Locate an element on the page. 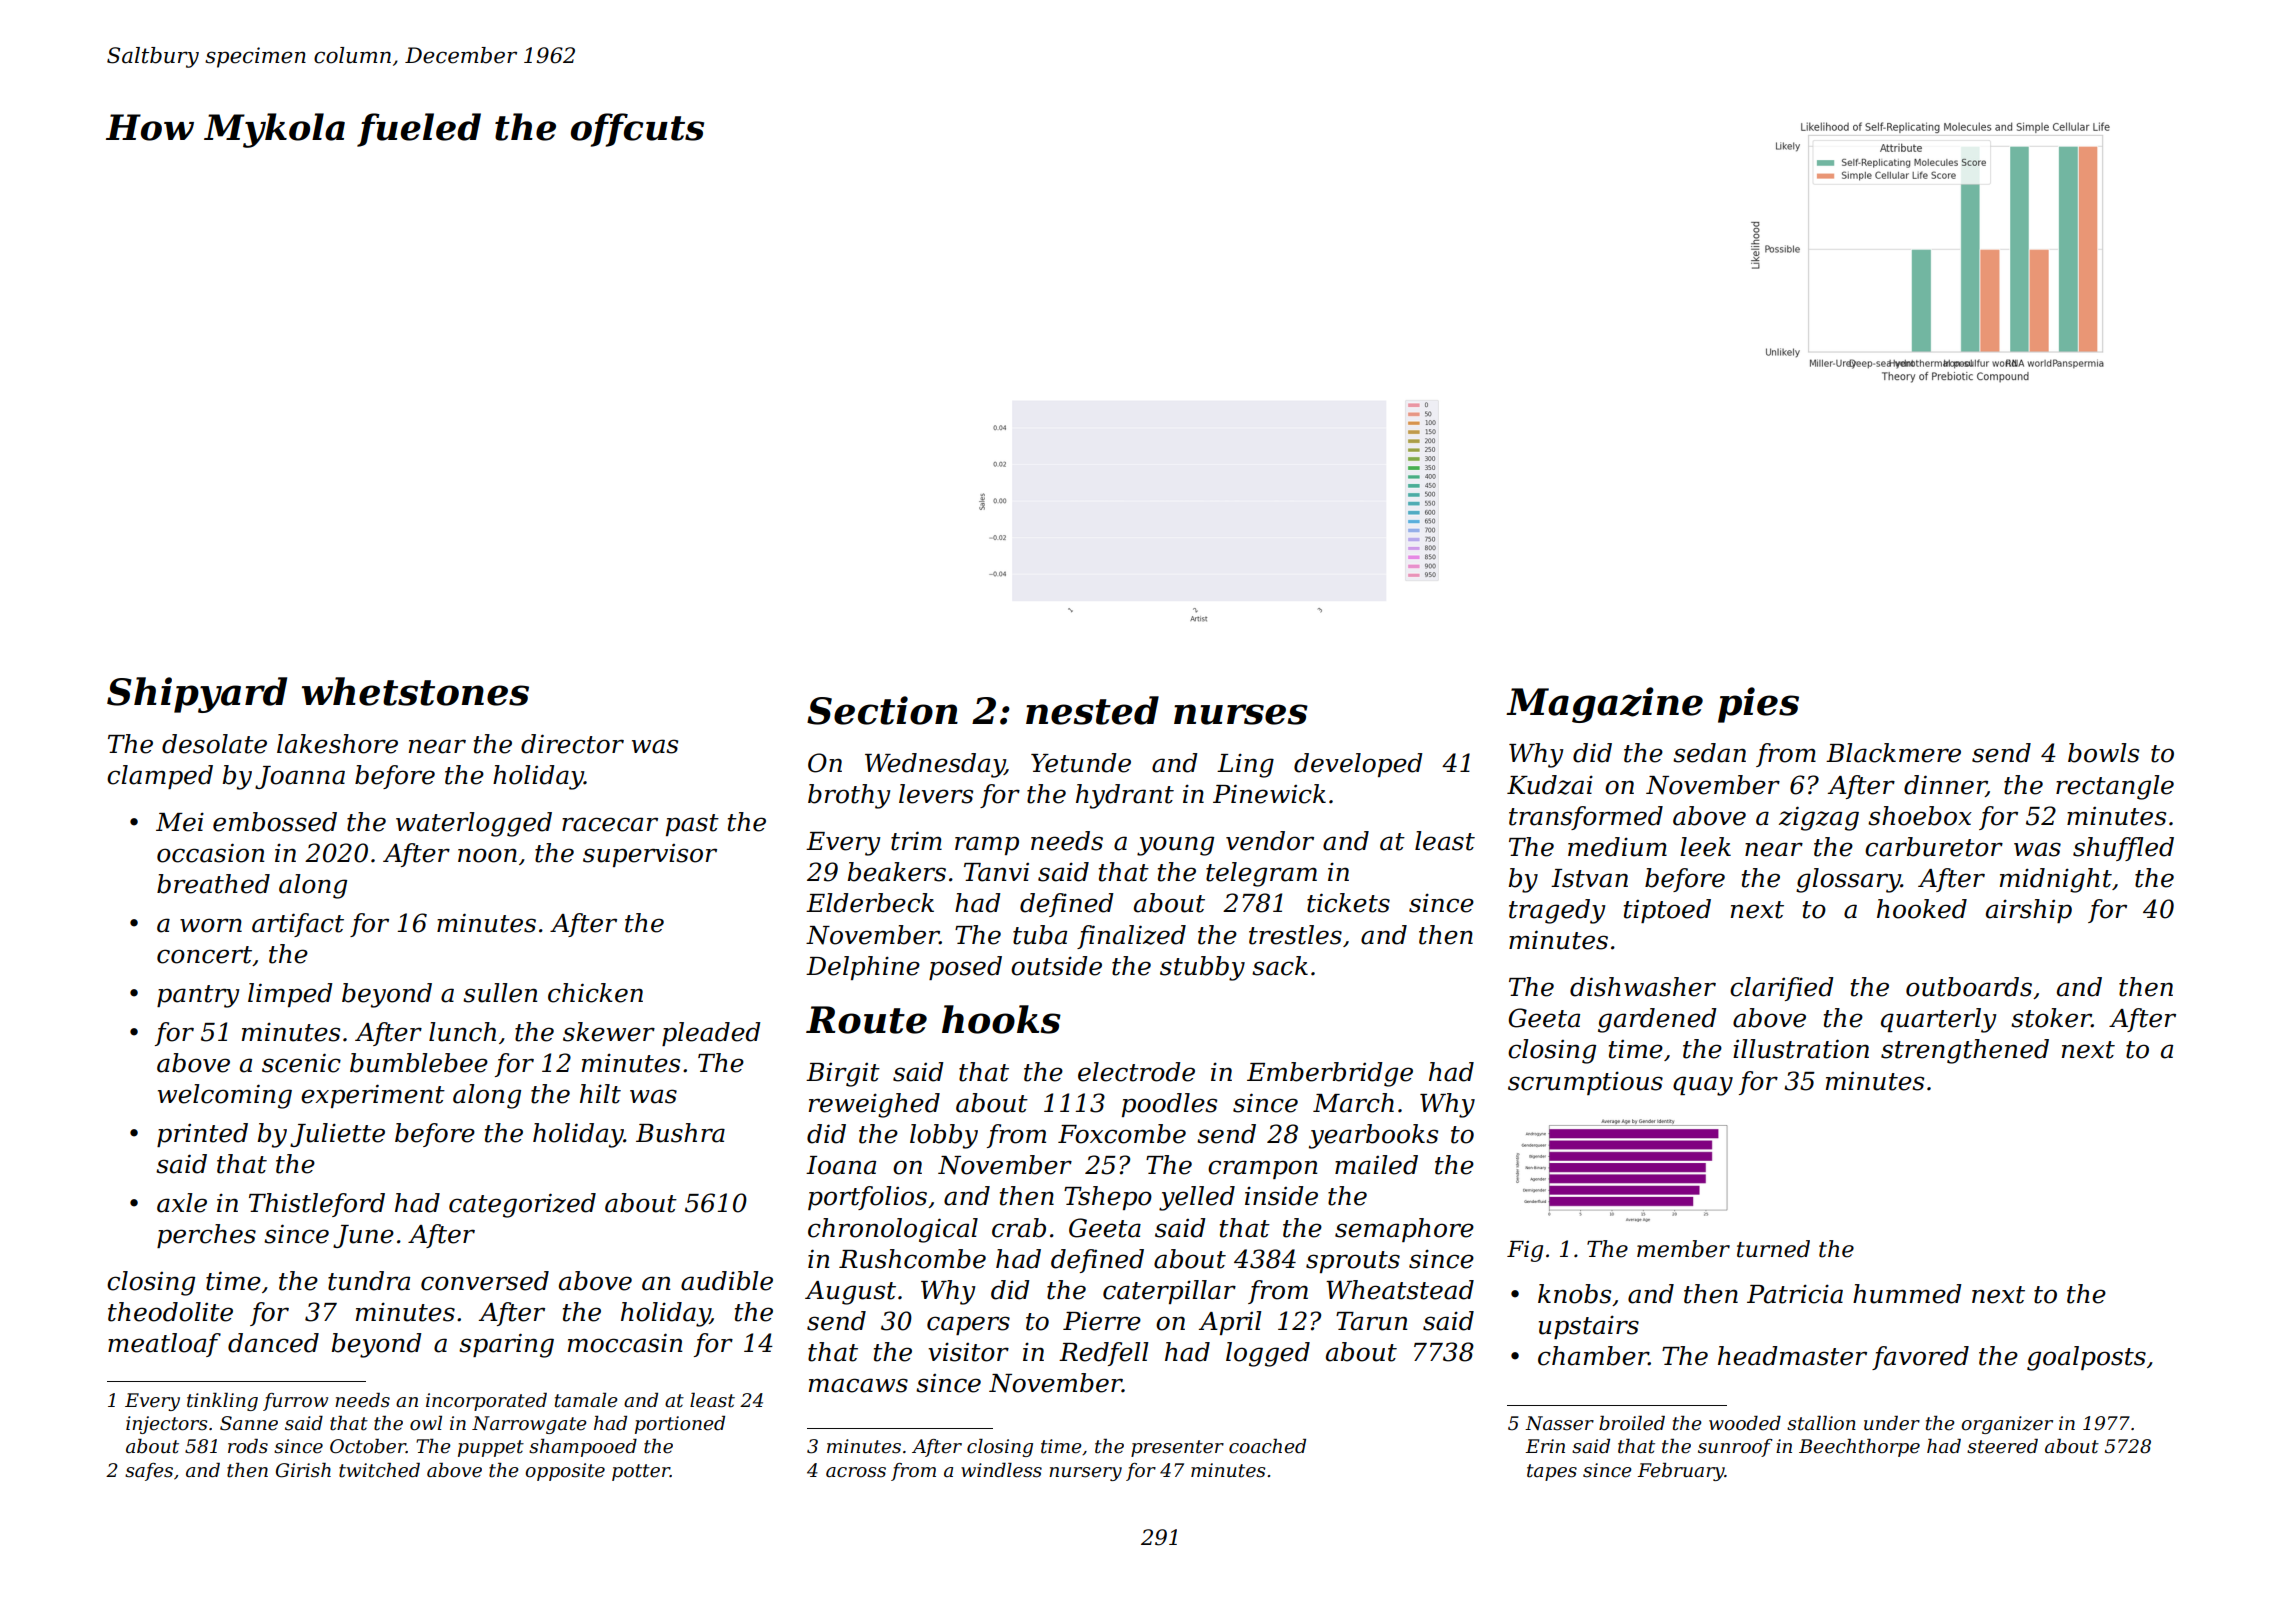 The height and width of the image is (1614, 2282). pies is located at coordinates (1758, 705).
